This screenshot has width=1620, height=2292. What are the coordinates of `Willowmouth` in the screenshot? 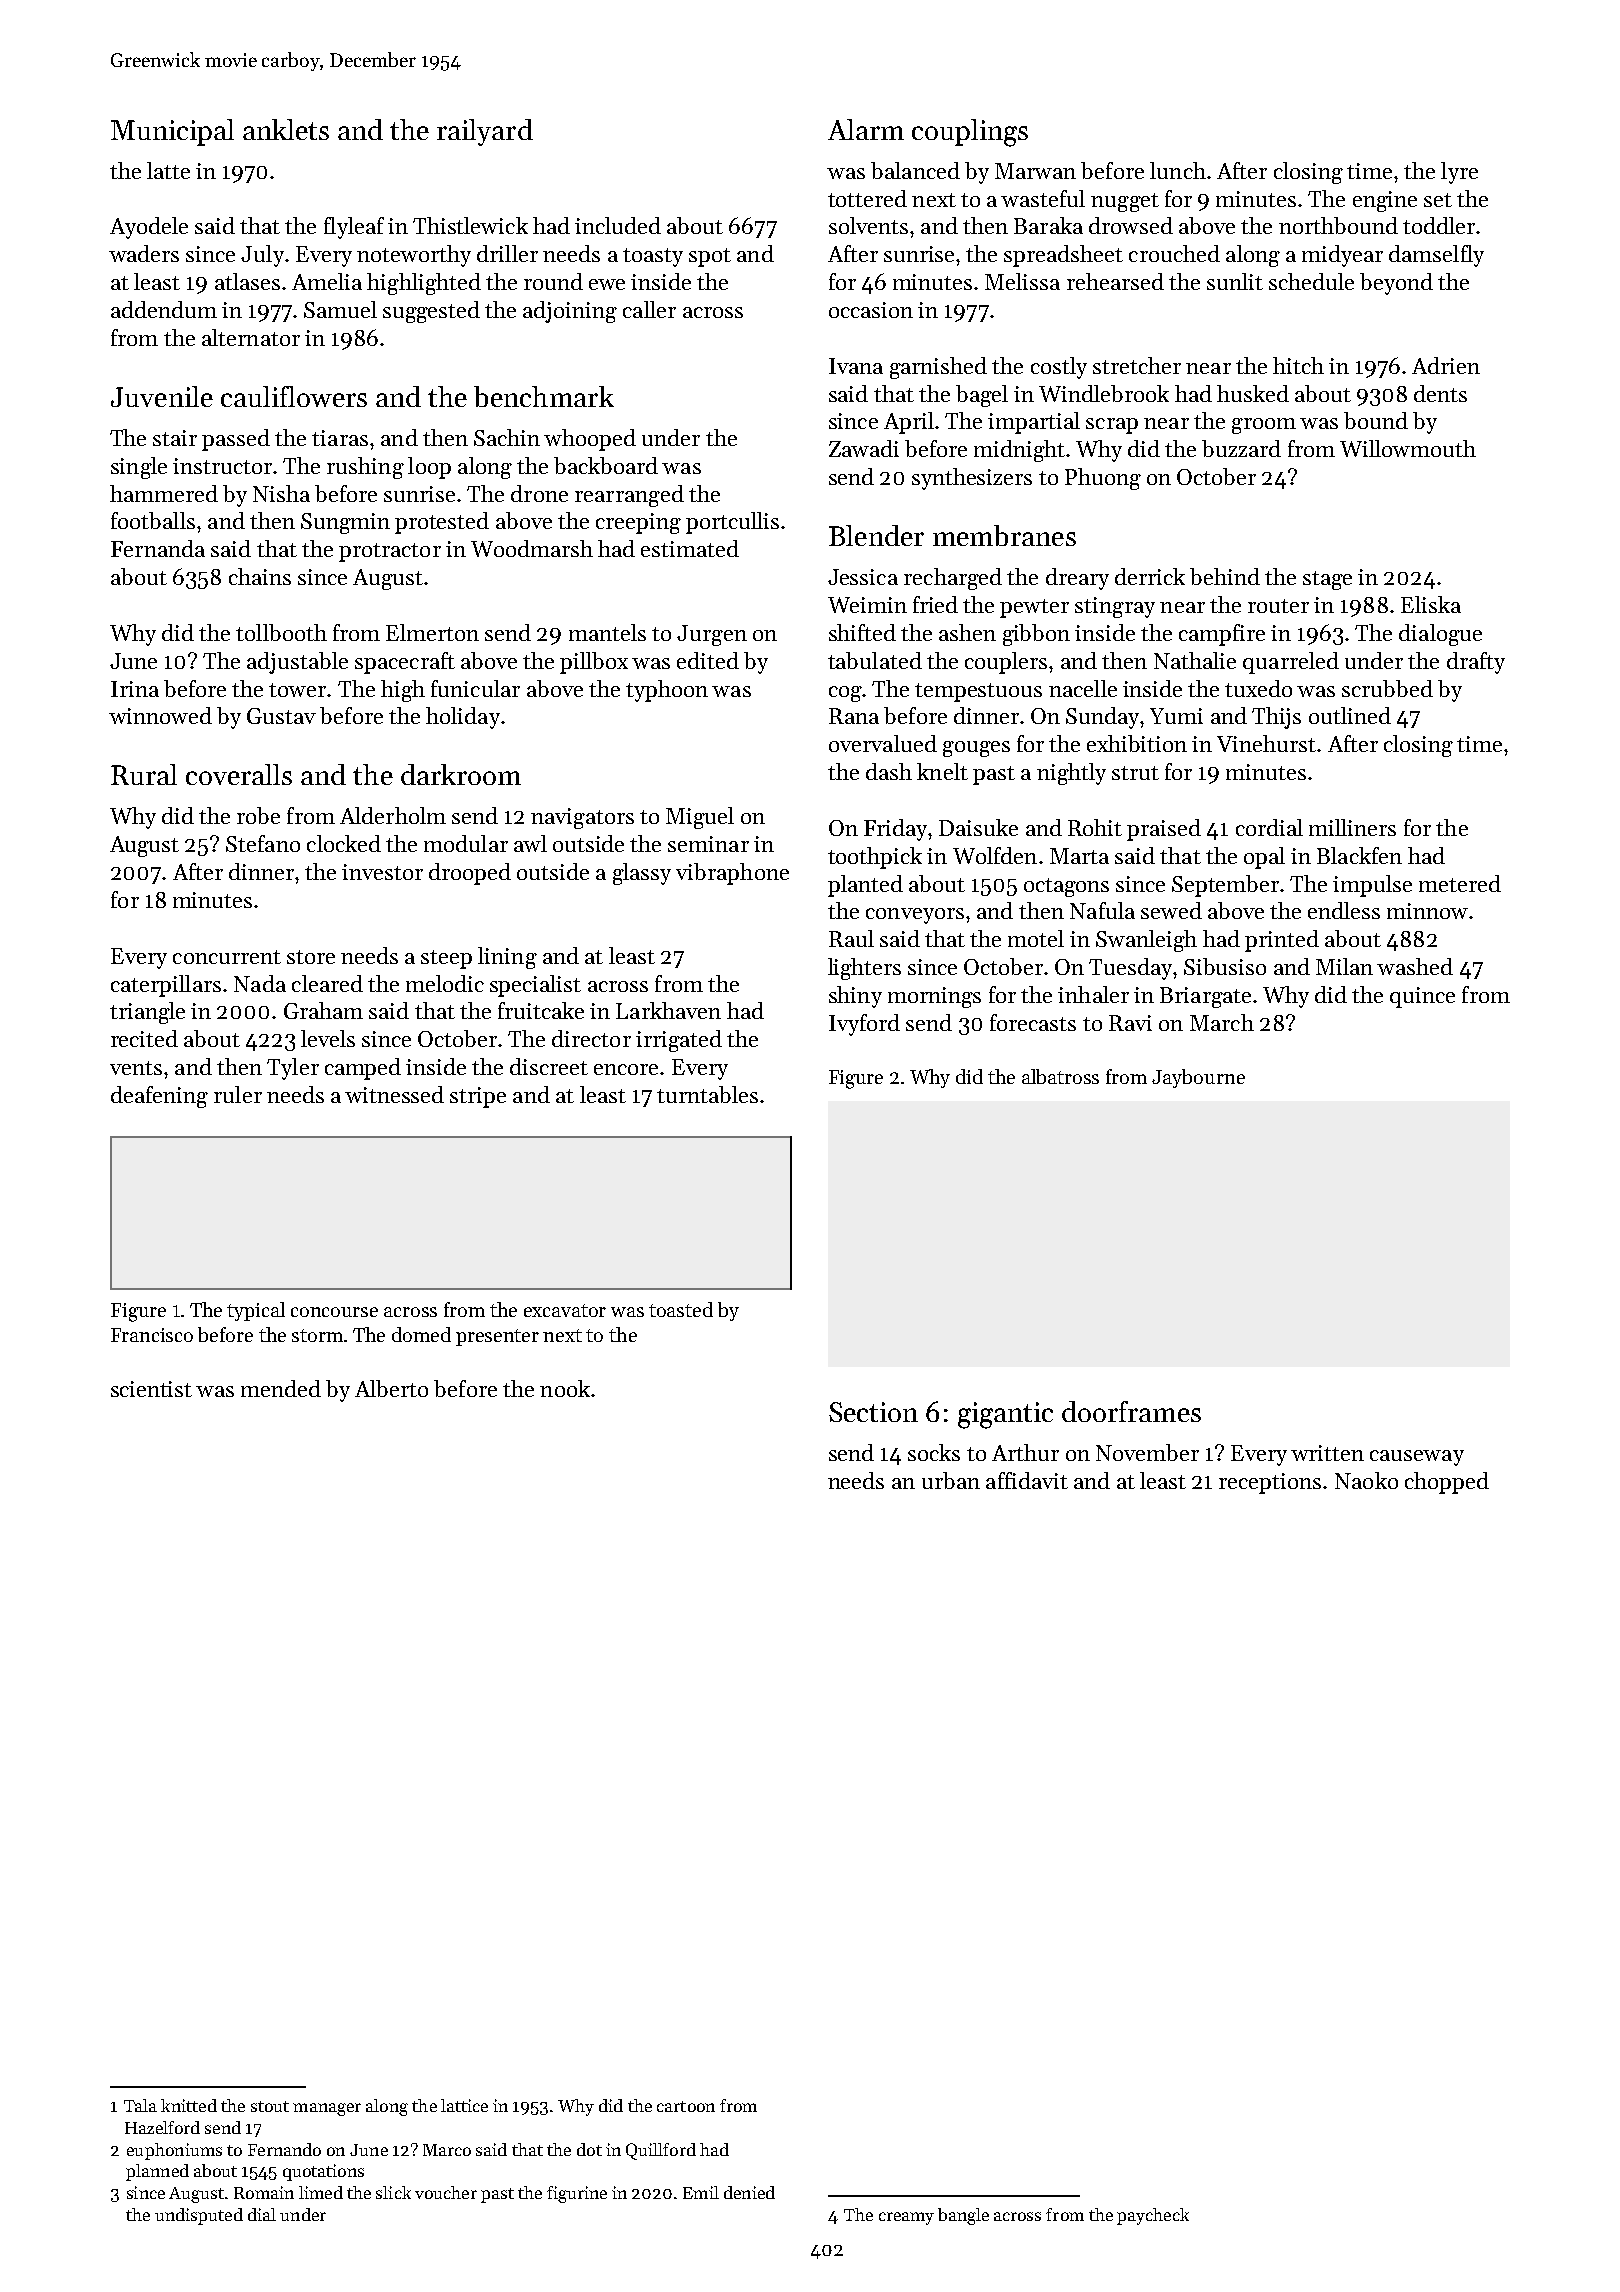 It's located at (1408, 448).
